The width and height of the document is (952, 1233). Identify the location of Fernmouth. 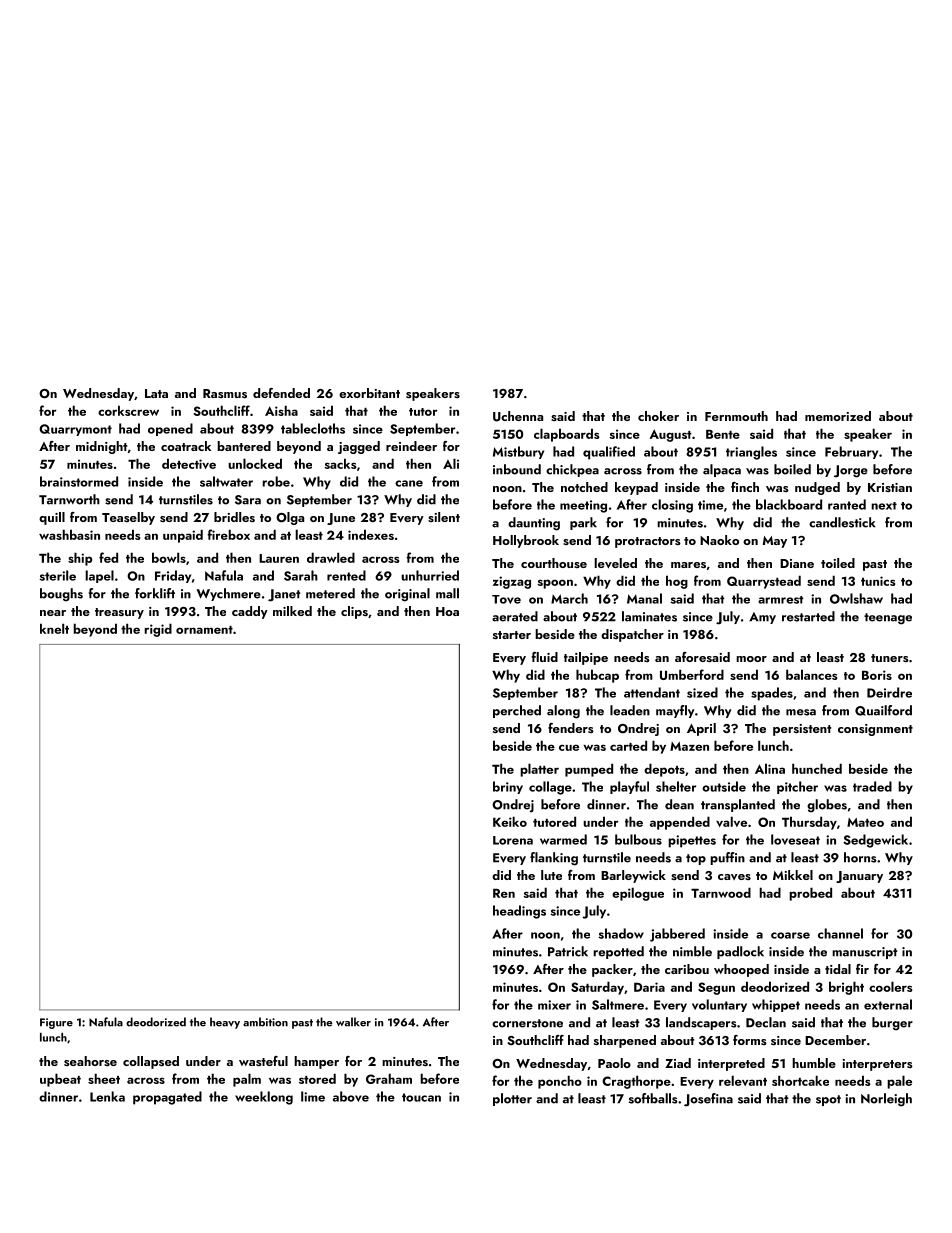
(736, 416).
